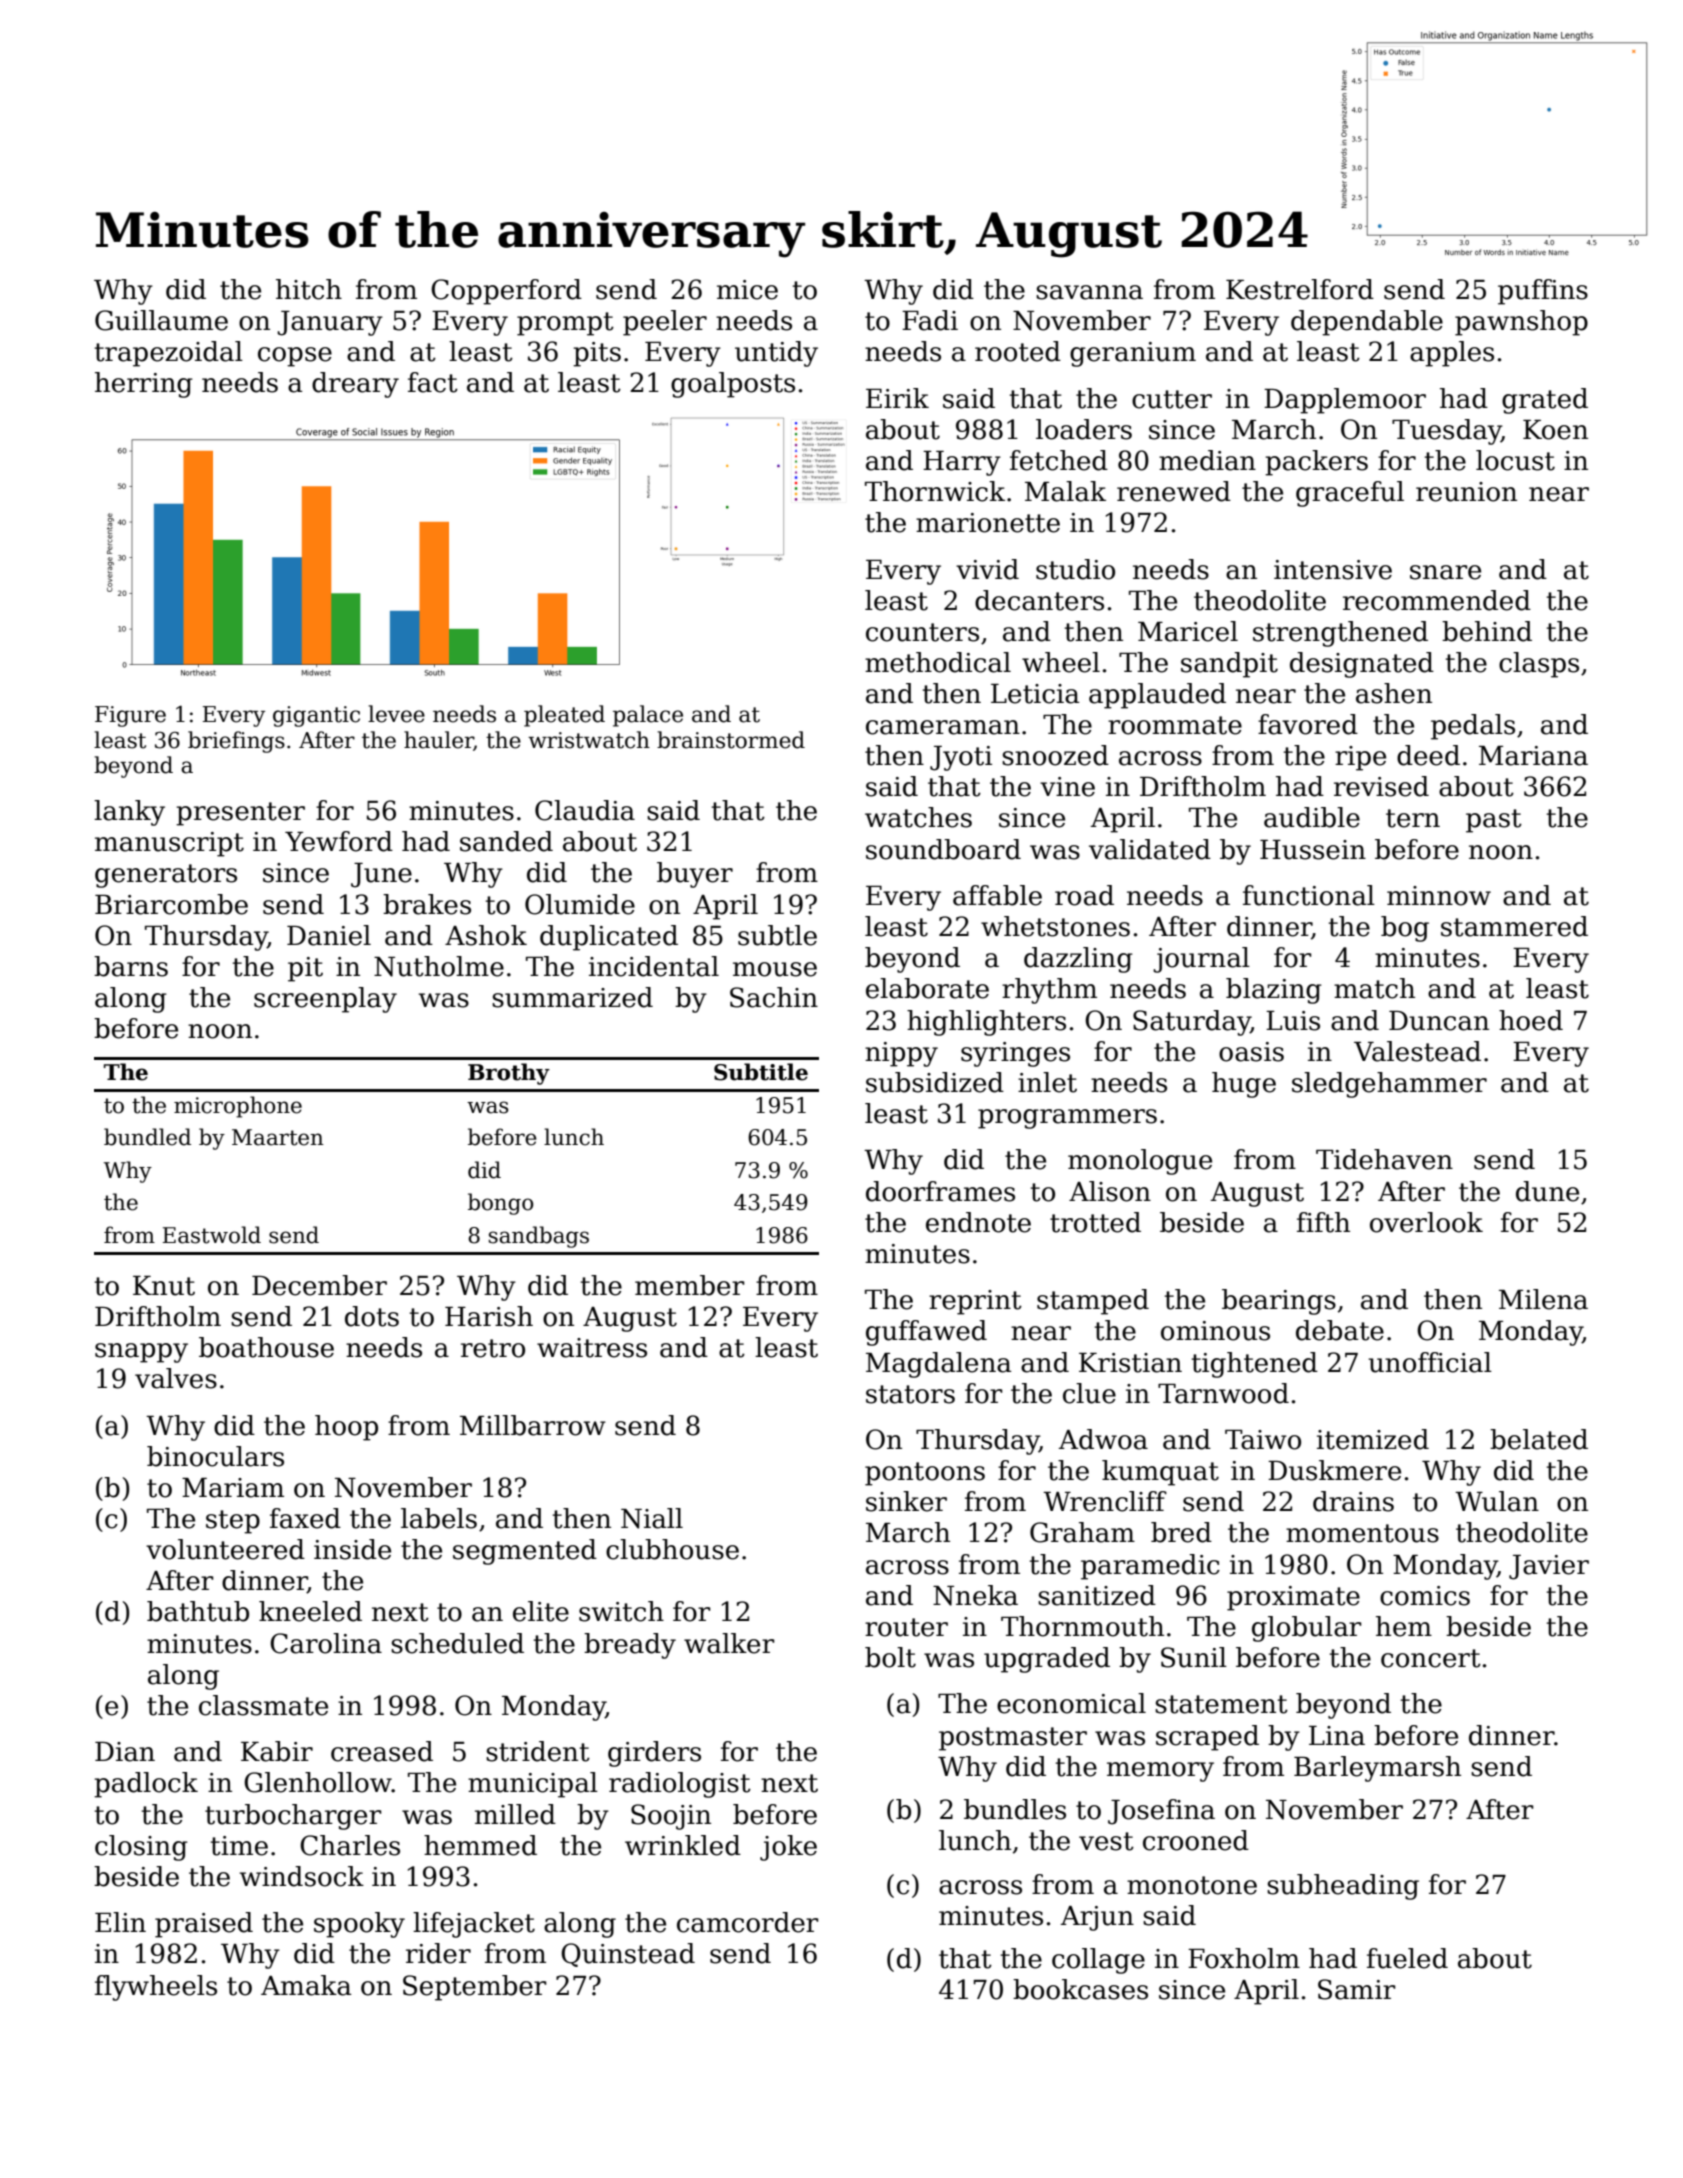 Image resolution: width=1683 pixels, height=2178 pixels. Describe the element at coordinates (731, 740) in the screenshot. I see `brainstormed` at that location.
